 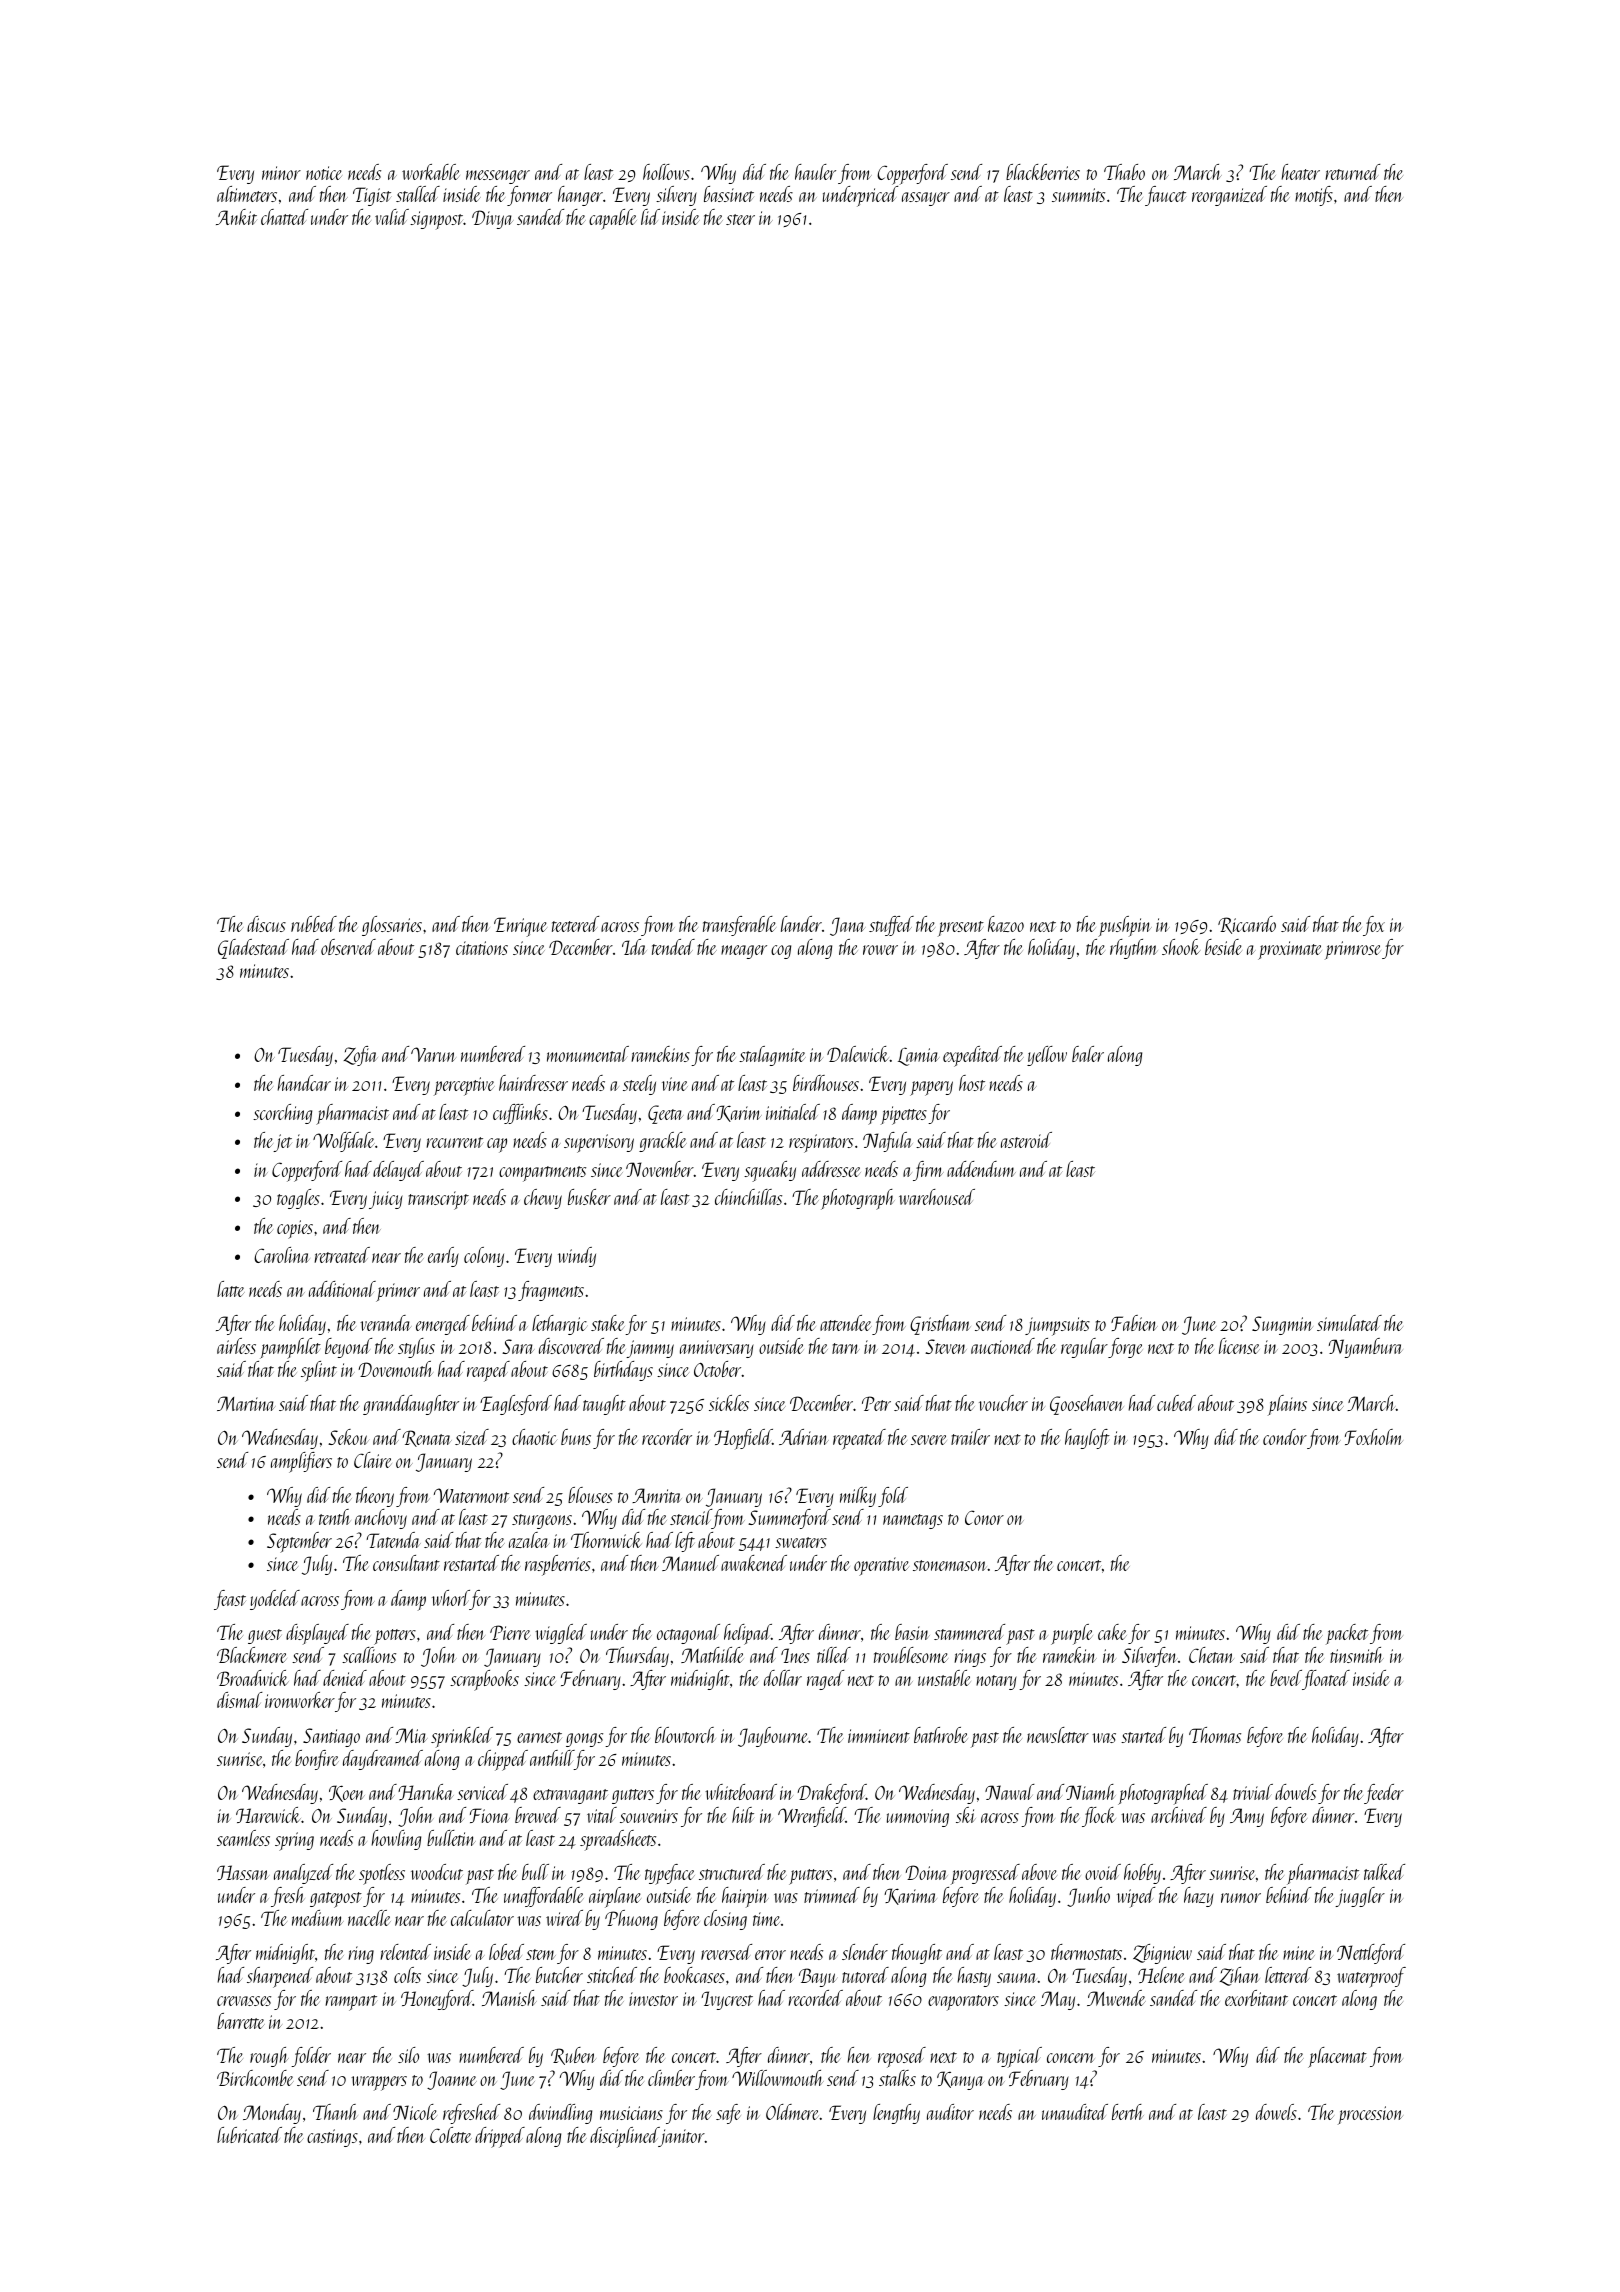 I want to click on Lamia, so click(x=918, y=1056).
